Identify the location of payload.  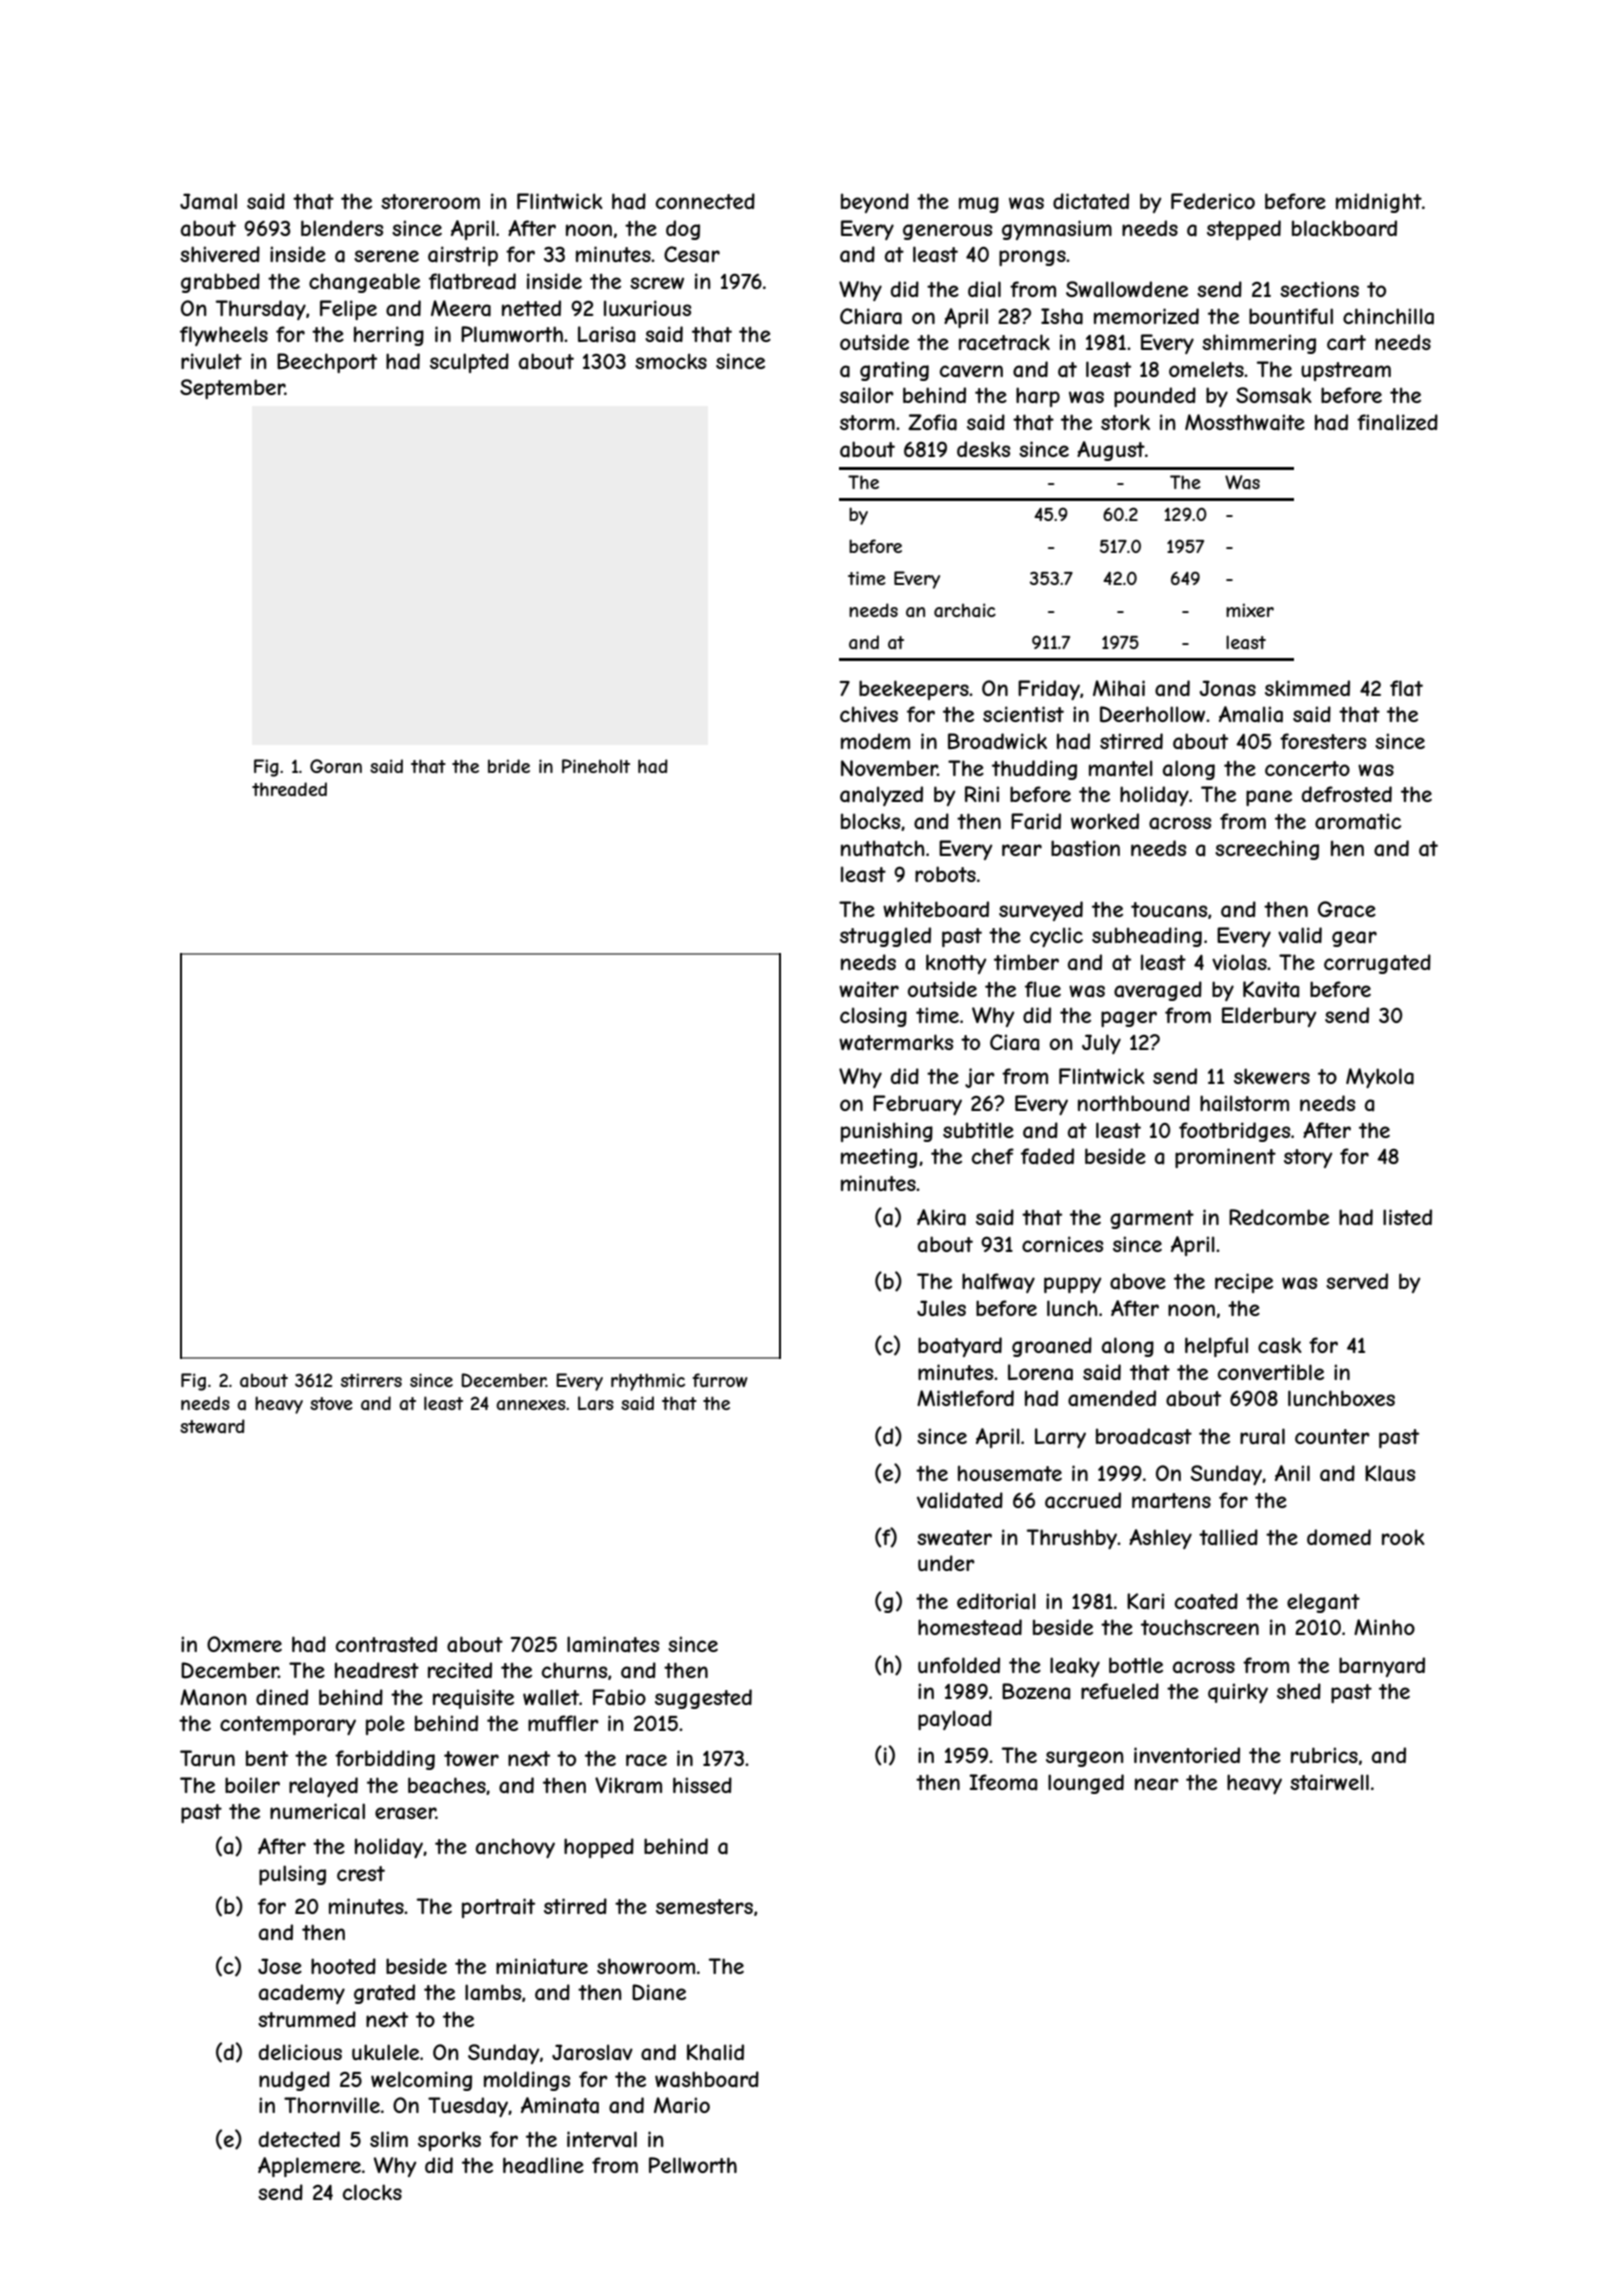
(955, 1720).
